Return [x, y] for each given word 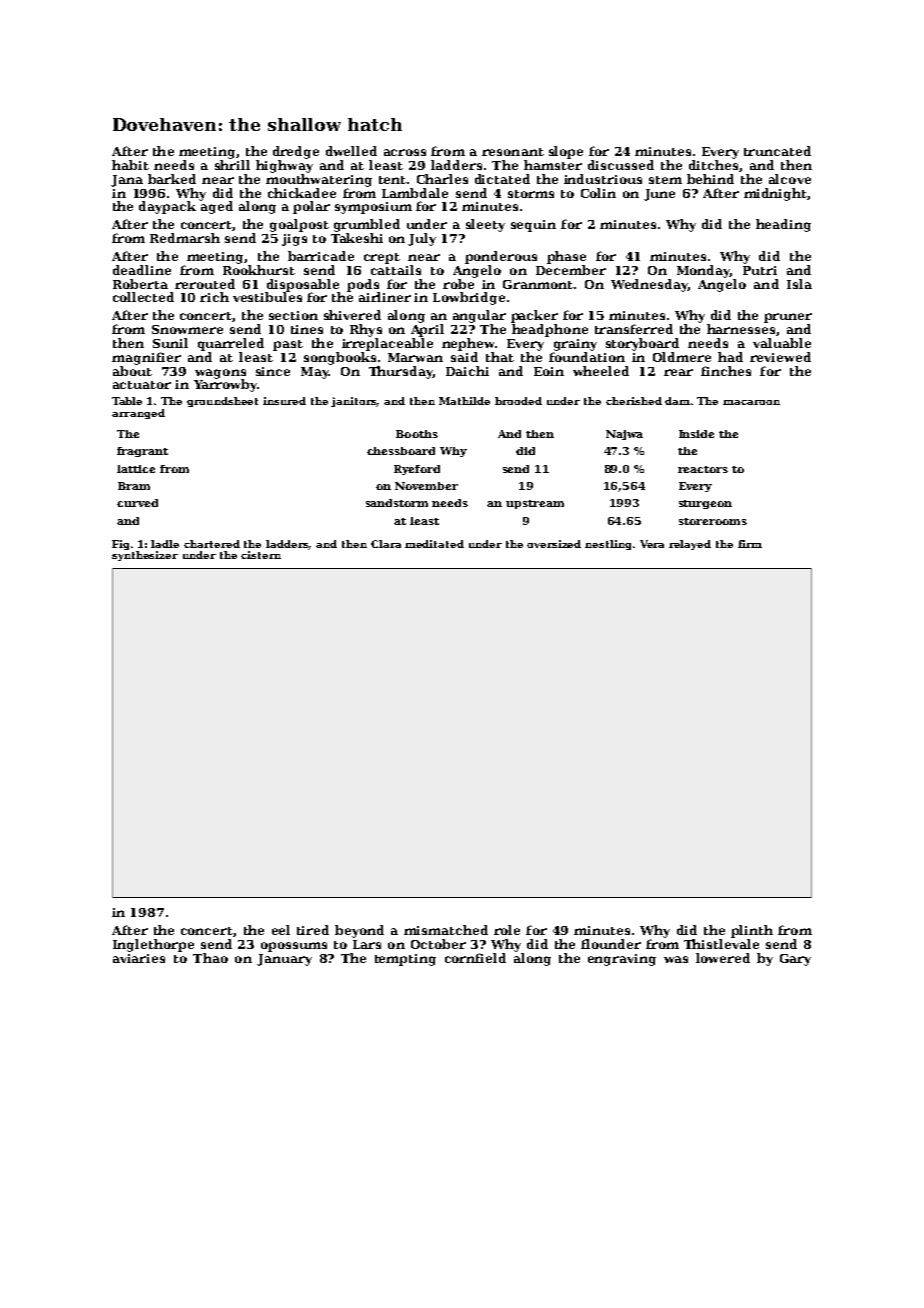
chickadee [302, 193]
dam [677, 401]
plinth [752, 931]
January [284, 960]
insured [284, 401]
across [405, 152]
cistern [261, 555]
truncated [777, 151]
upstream [535, 504]
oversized [554, 544]
